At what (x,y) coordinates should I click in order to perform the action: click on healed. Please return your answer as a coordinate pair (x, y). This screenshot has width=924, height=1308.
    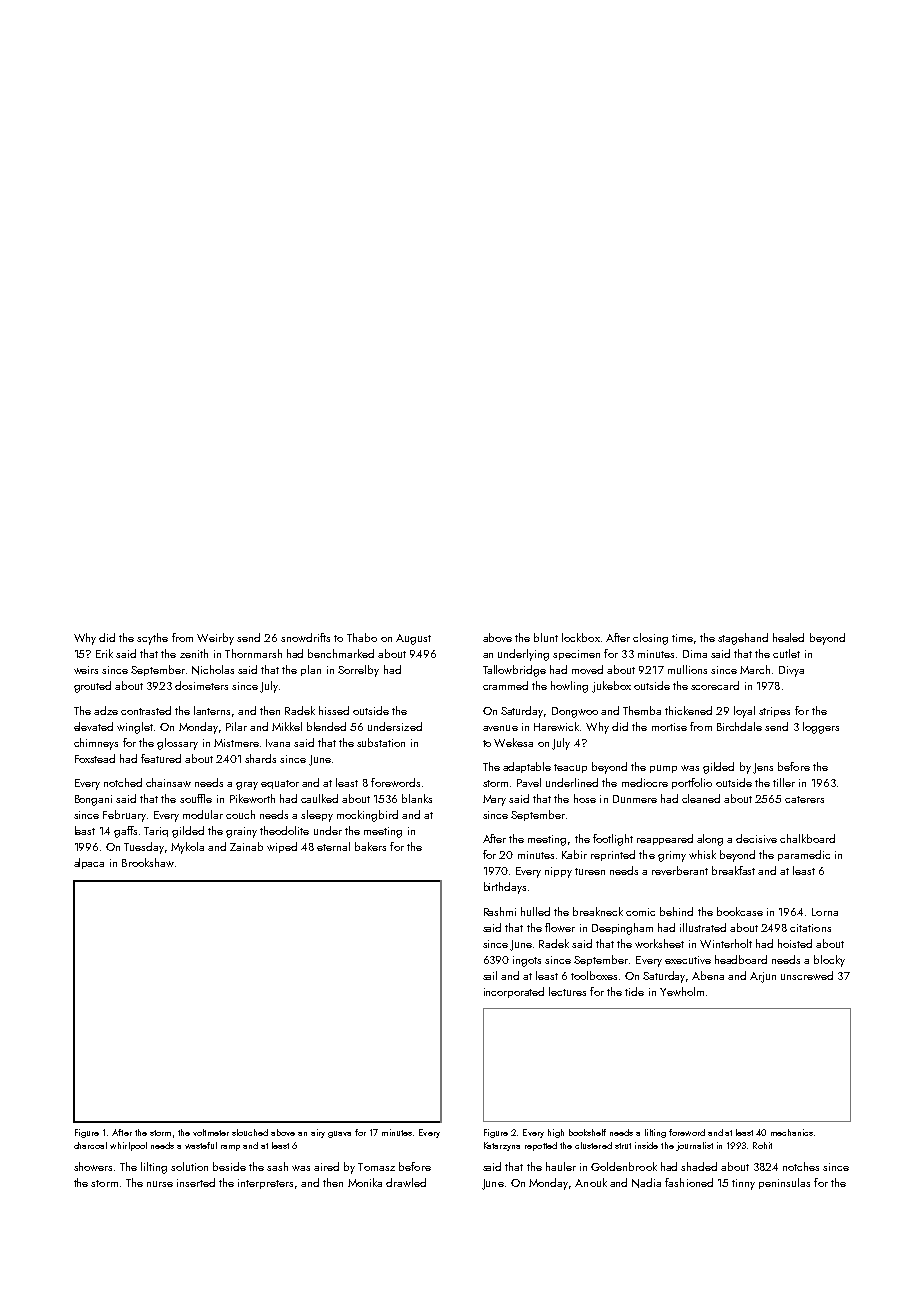
    Looking at the image, I should click on (788, 637).
